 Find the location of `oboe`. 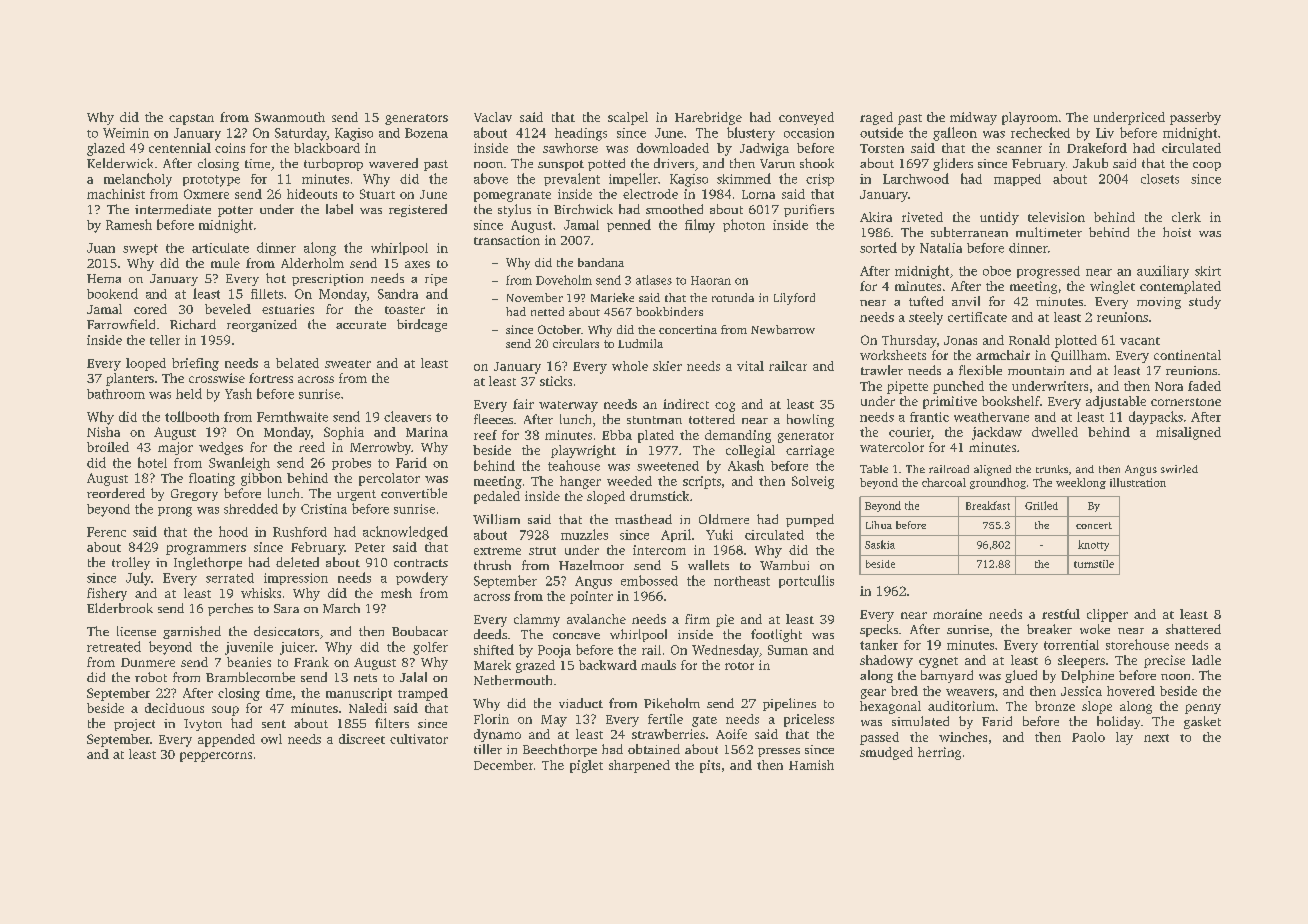

oboe is located at coordinates (997, 271).
